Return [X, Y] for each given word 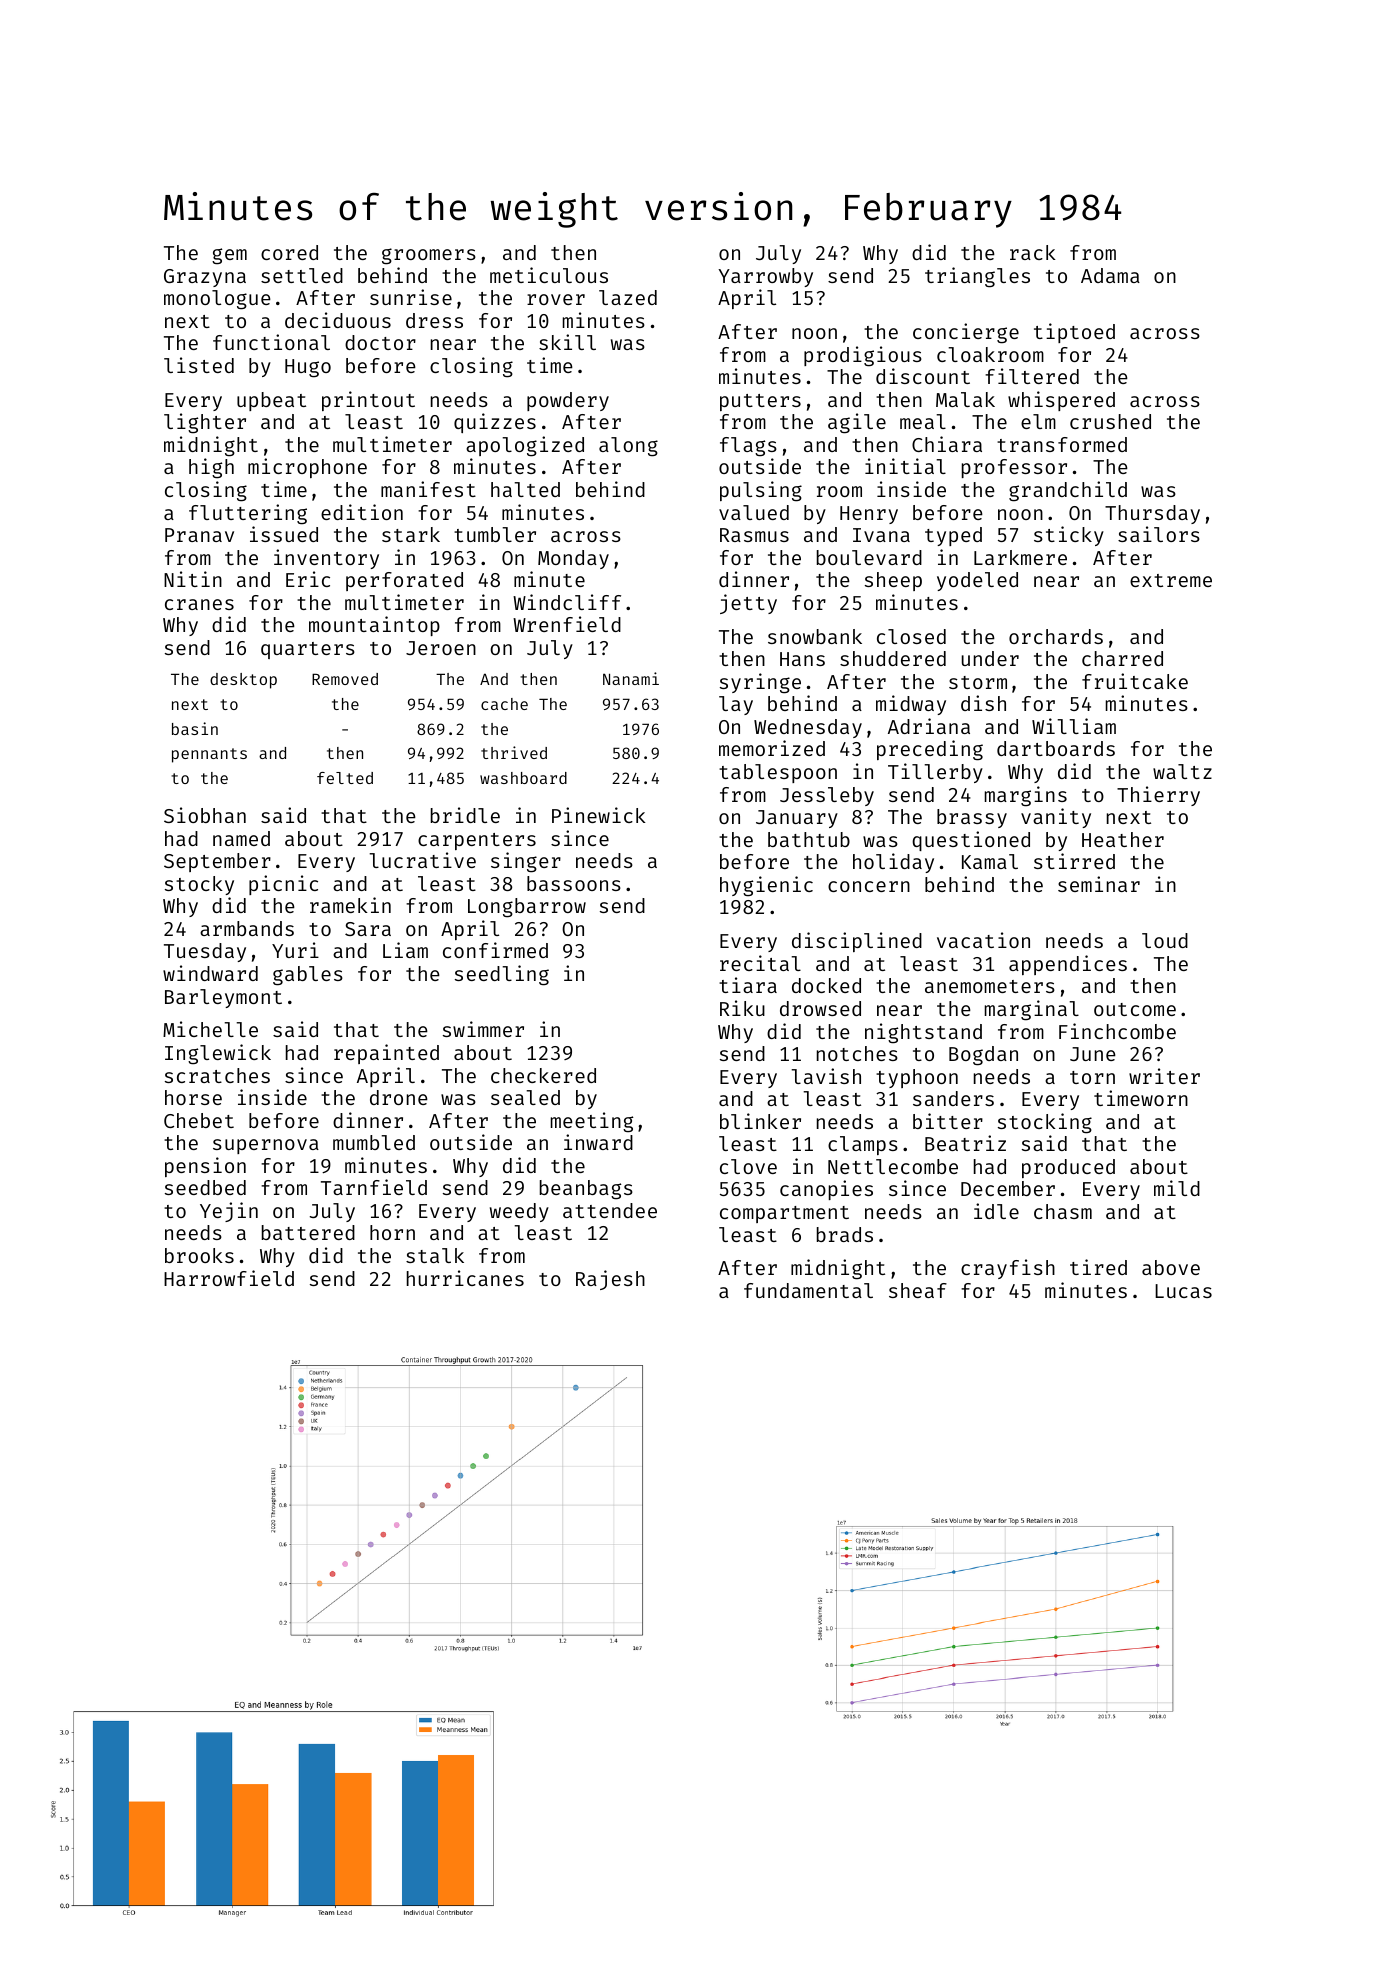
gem [229, 256]
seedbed [205, 1187]
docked [826, 985]
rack [1033, 252]
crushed [1110, 421]
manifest [428, 489]
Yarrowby [765, 277]
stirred [1074, 861]
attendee [610, 1210]
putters [760, 402]
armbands [247, 928]
